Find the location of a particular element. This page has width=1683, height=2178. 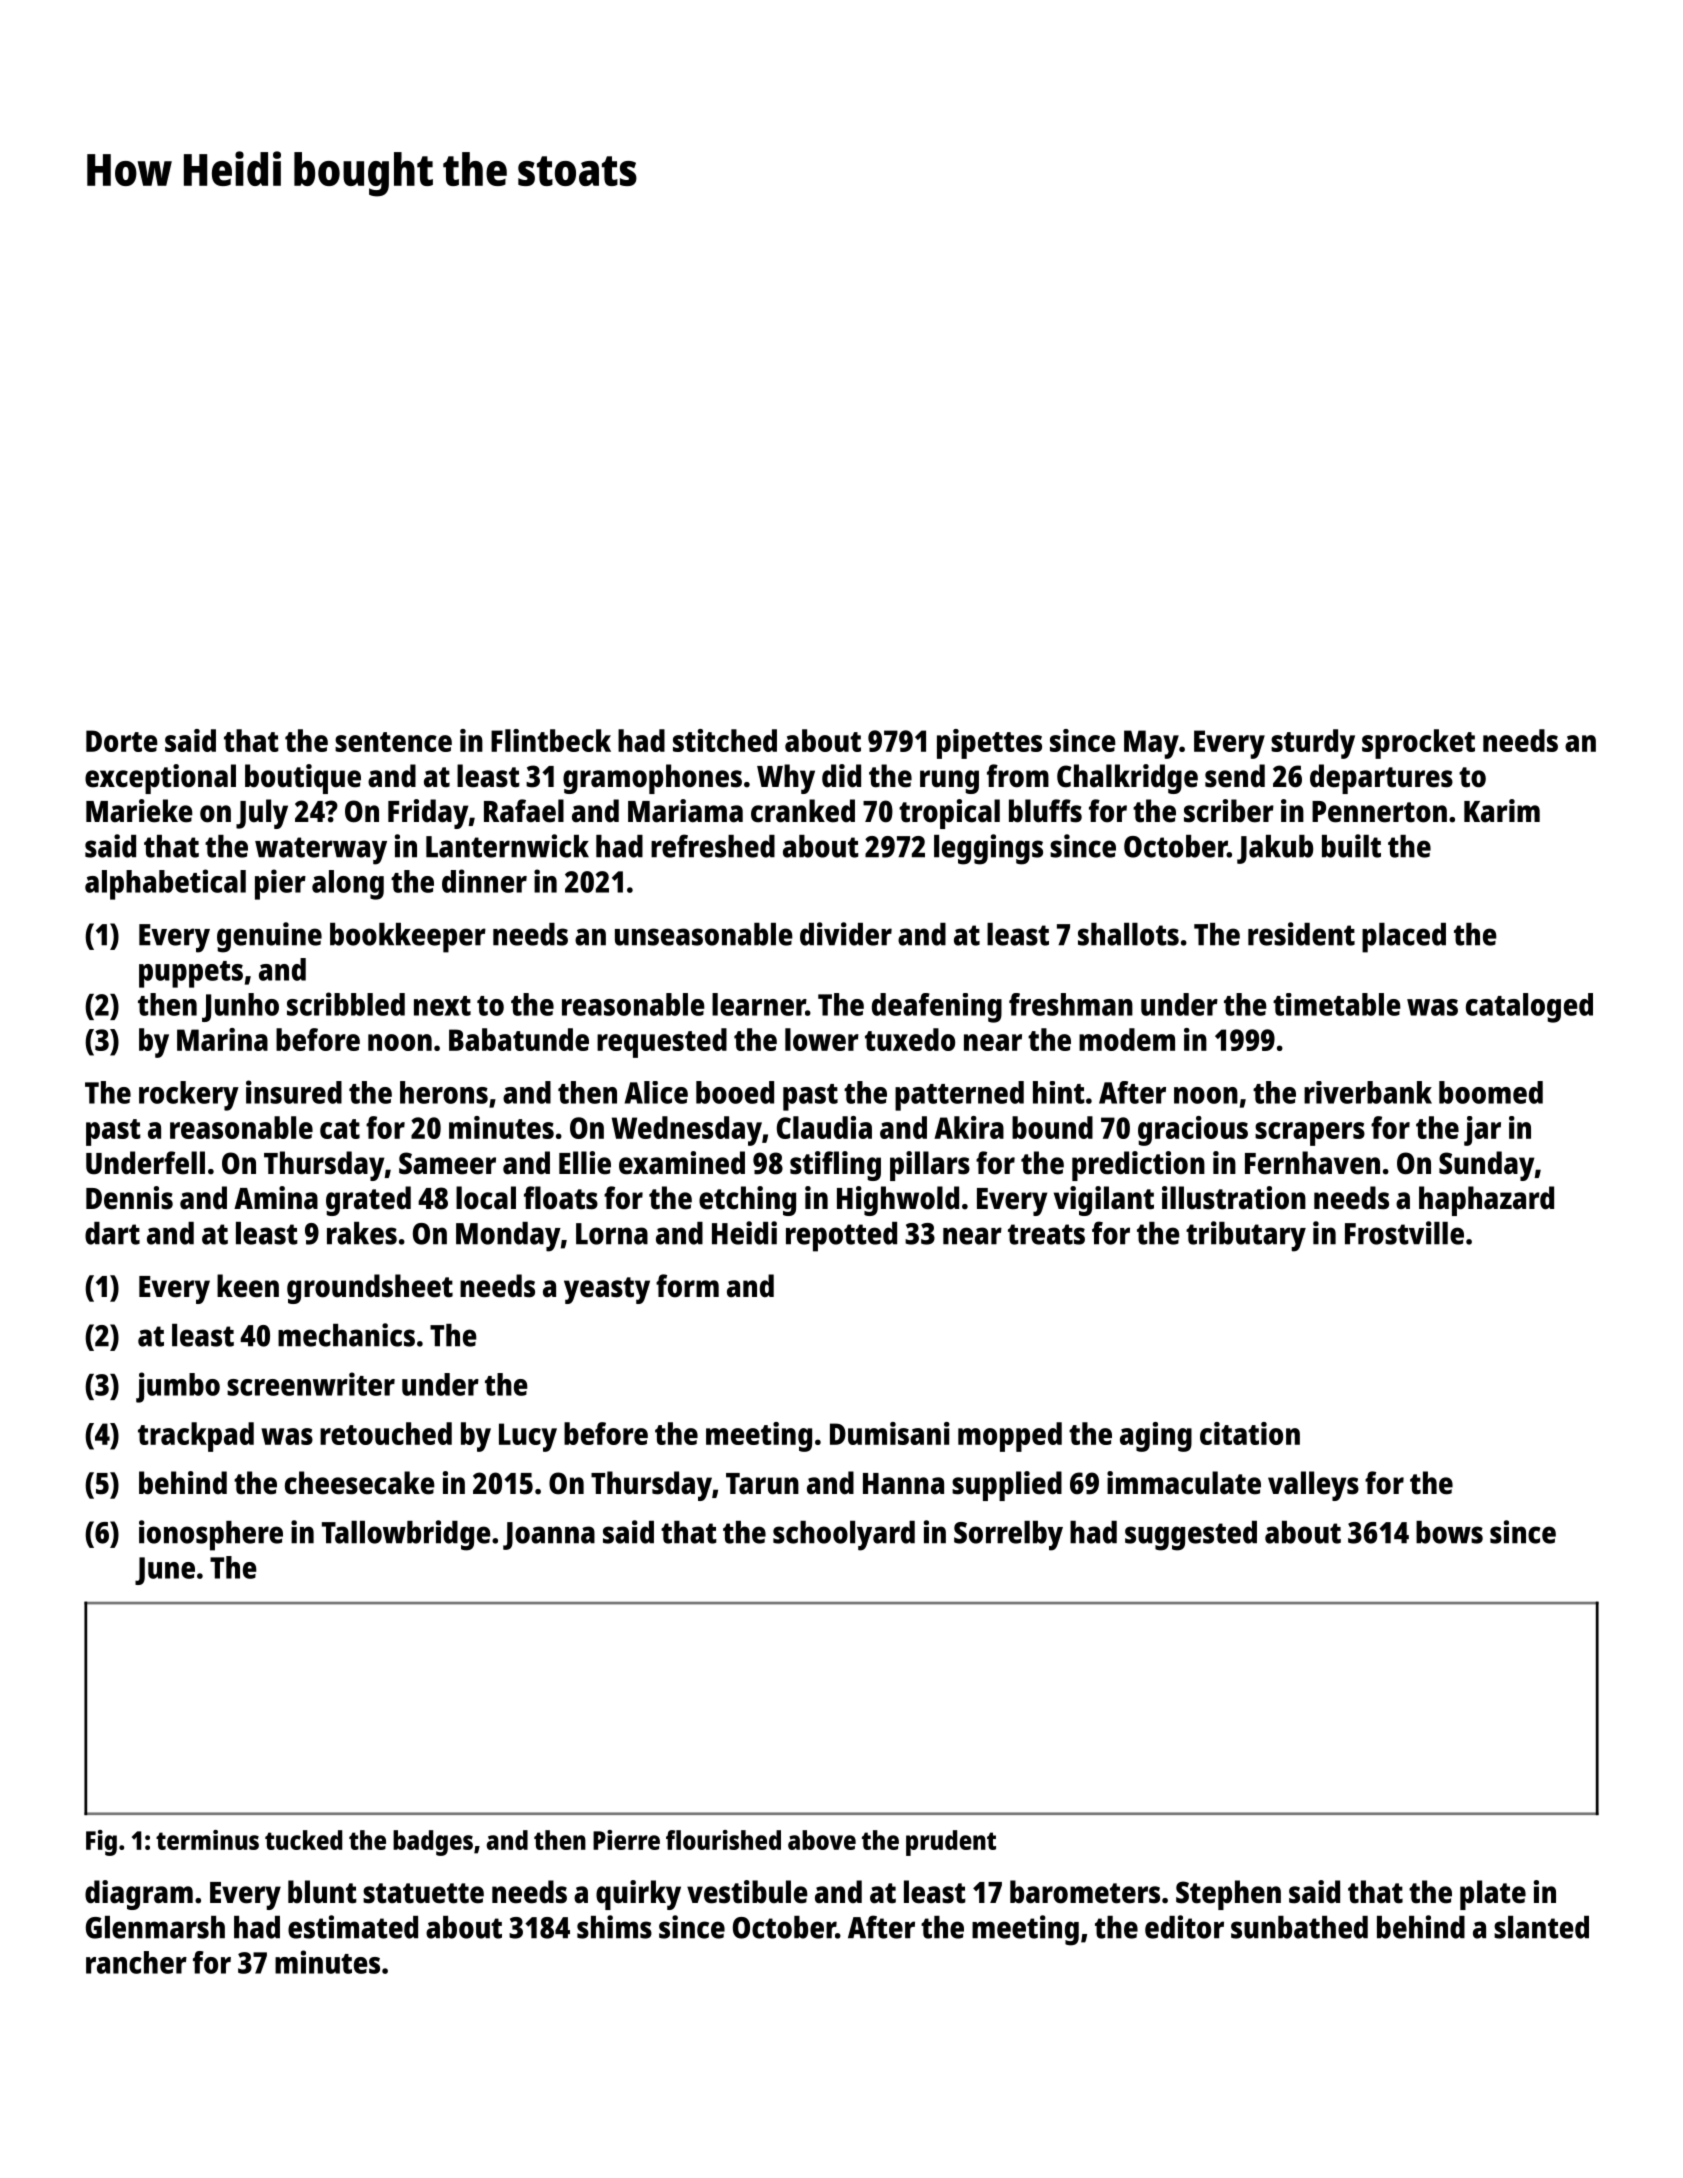

Dorte is located at coordinates (122, 741).
